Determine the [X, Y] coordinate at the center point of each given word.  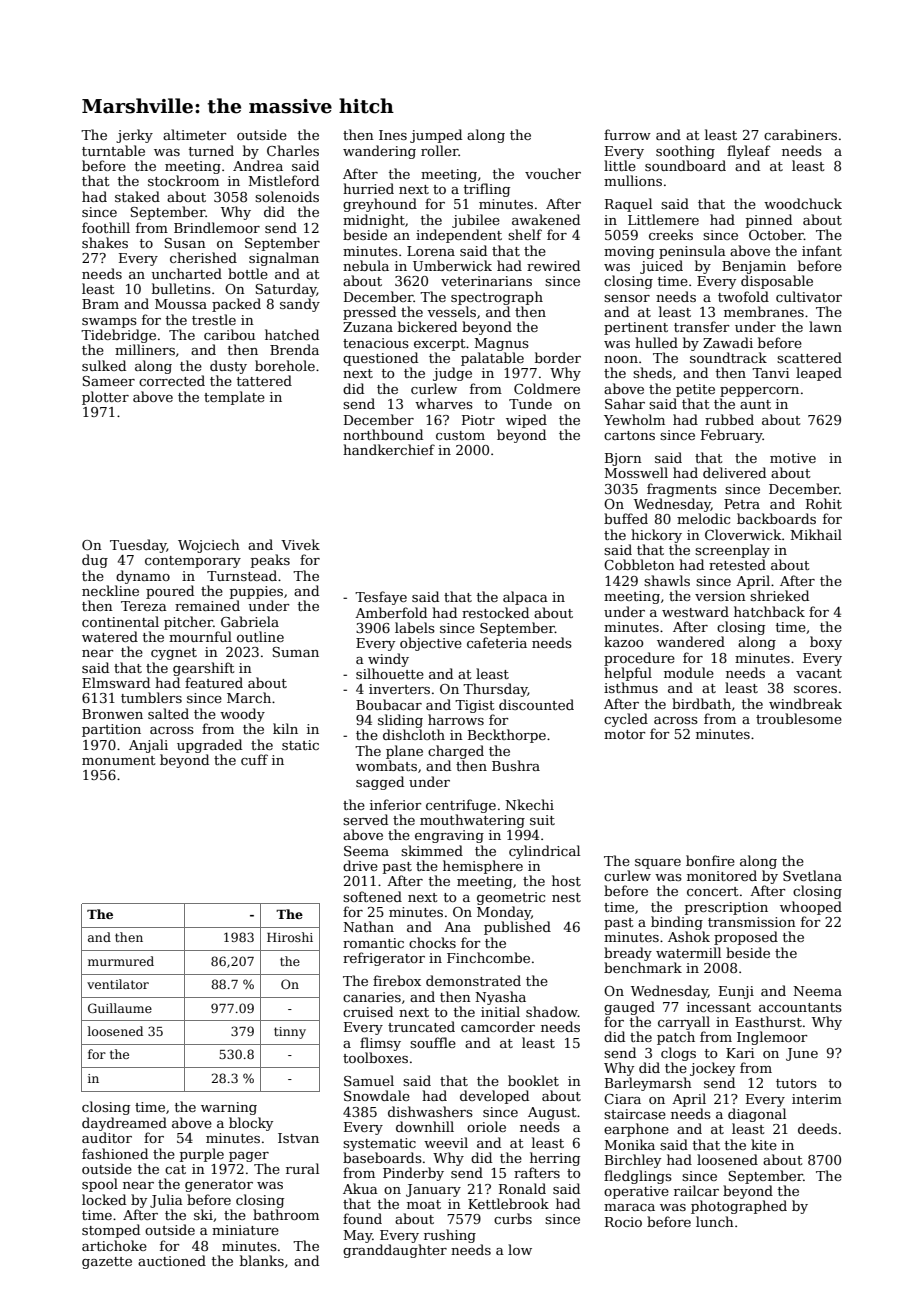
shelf [525, 234]
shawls [667, 580]
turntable [113, 150]
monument [119, 760]
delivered [734, 472]
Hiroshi [290, 937]
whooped [811, 908]
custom [460, 435]
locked [104, 1199]
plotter [105, 398]
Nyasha [500, 998]
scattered [809, 357]
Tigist [475, 706]
